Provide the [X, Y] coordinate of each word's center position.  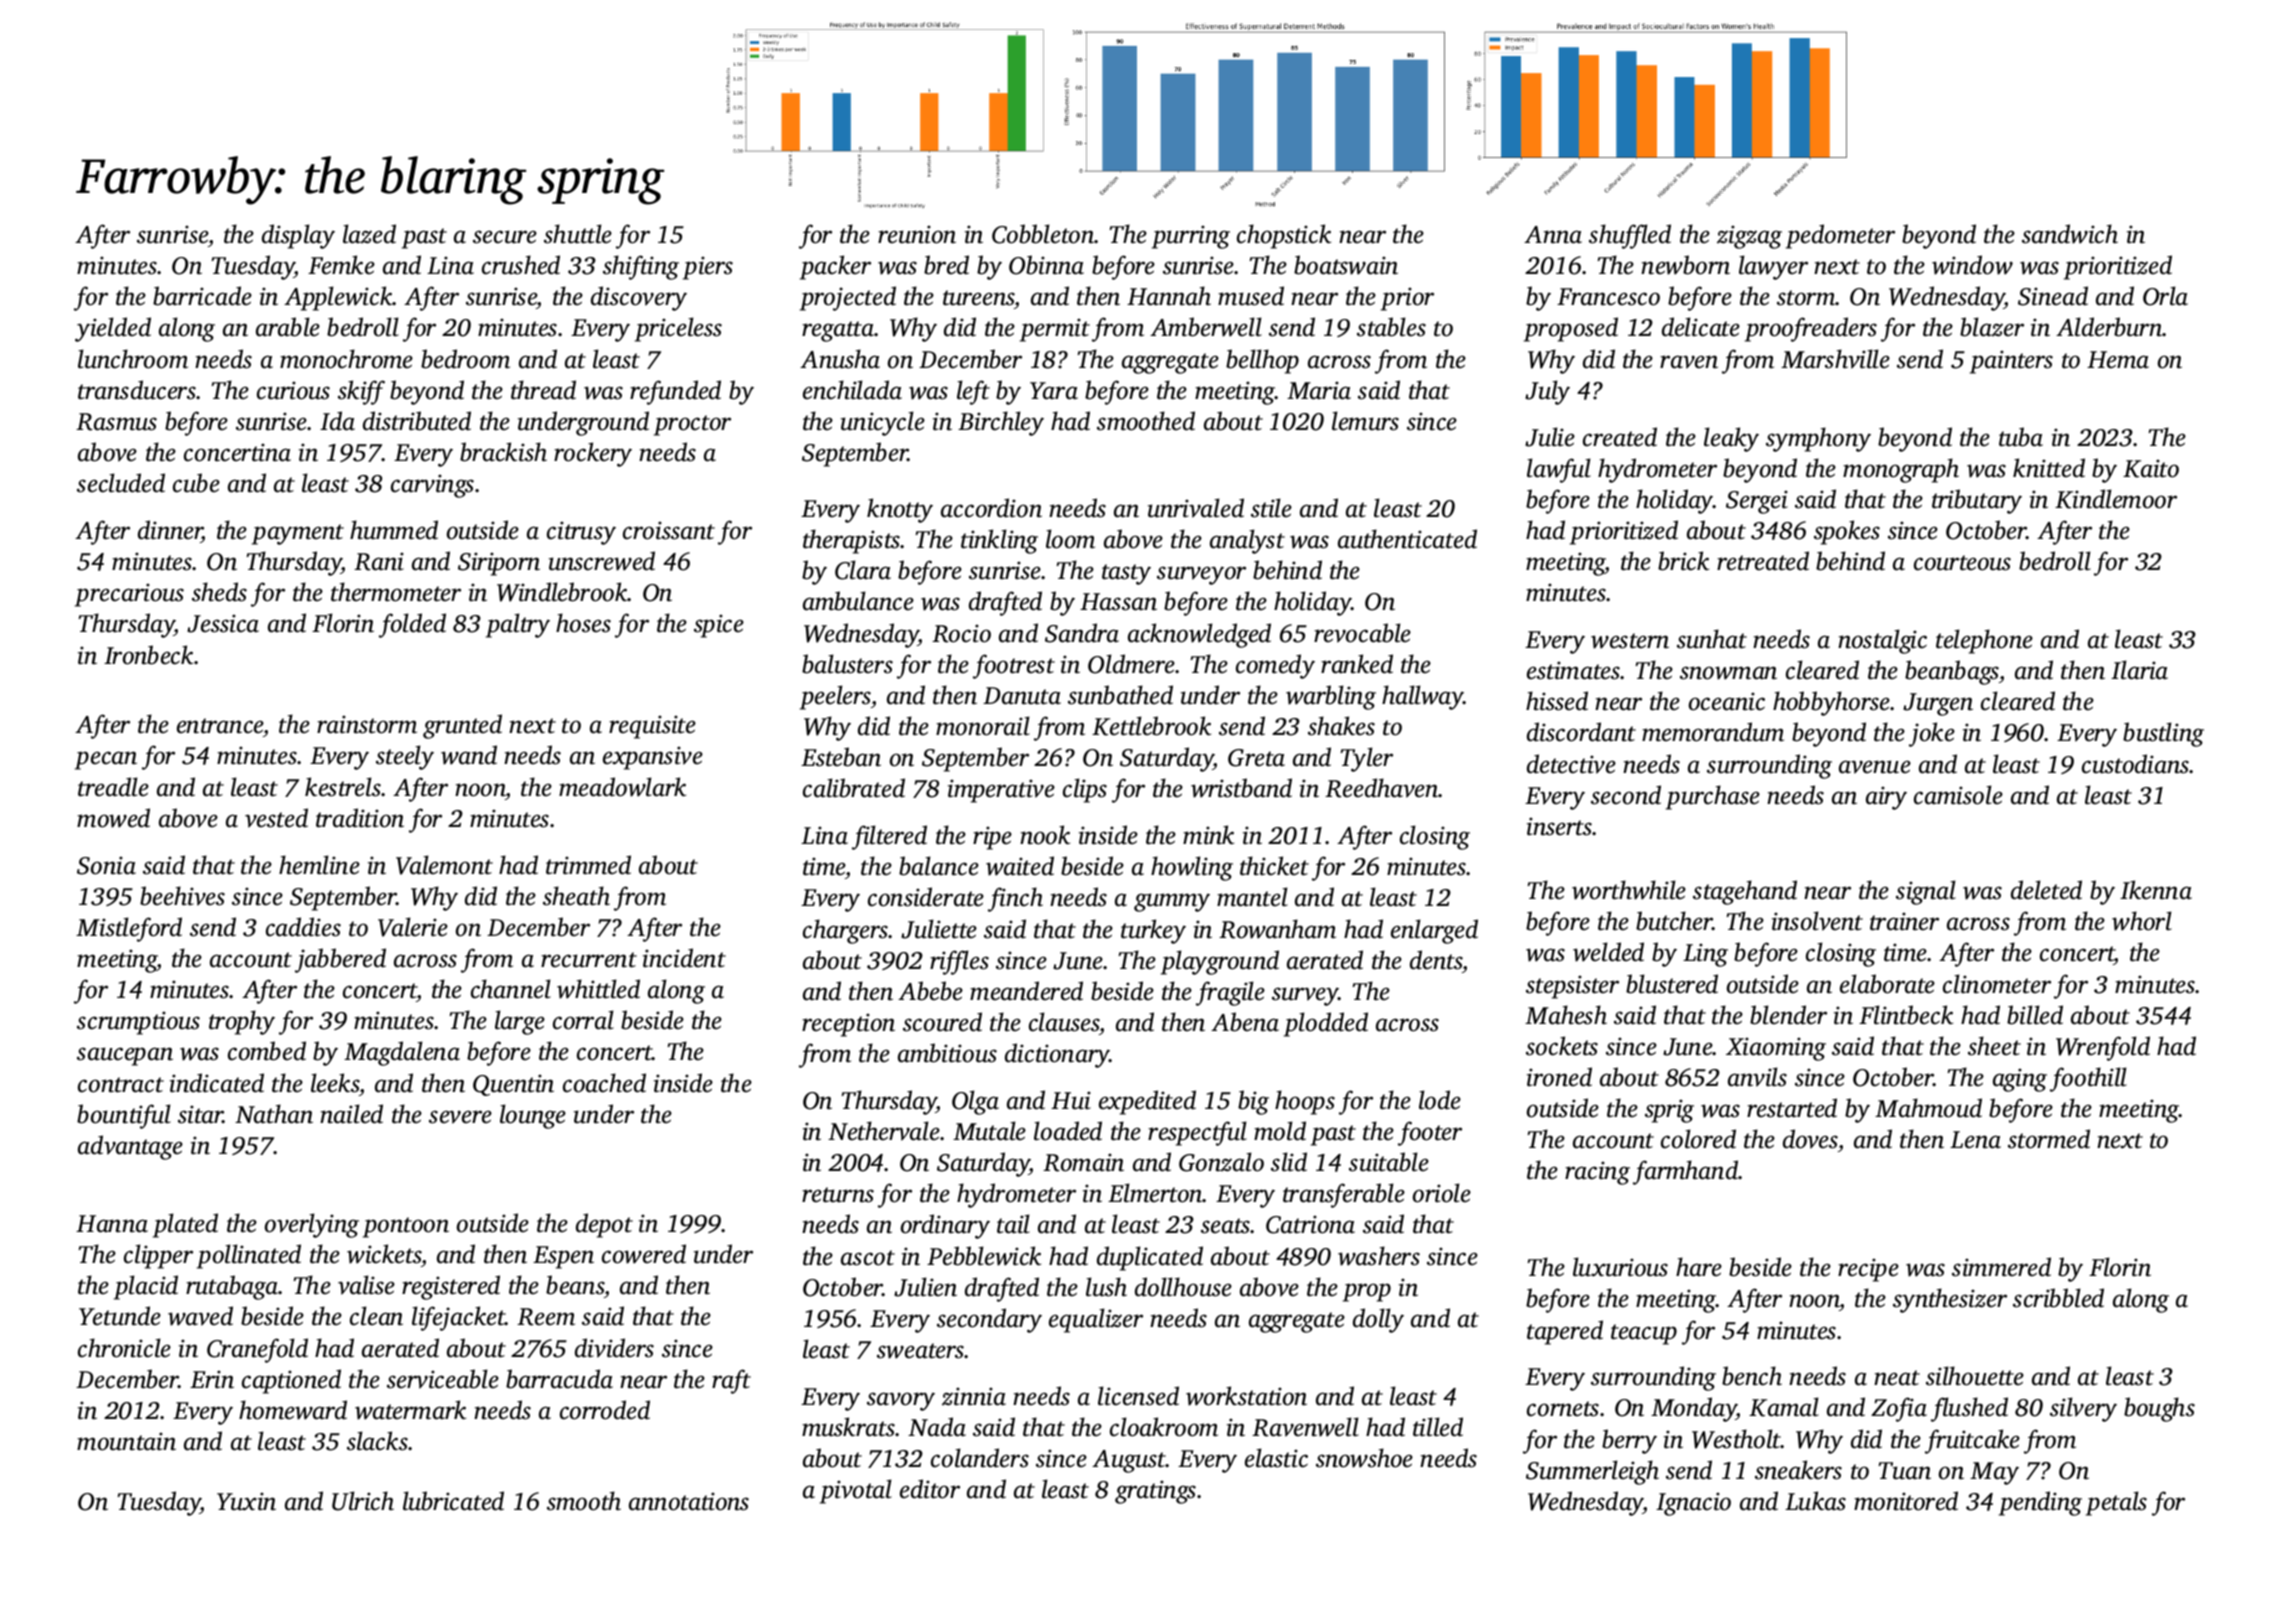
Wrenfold [2103, 1048]
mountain [126, 1441]
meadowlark [622, 787]
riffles [959, 962]
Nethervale [884, 1131]
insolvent [1817, 921]
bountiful [124, 1116]
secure [505, 237]
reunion [917, 234]
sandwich [2070, 234]
